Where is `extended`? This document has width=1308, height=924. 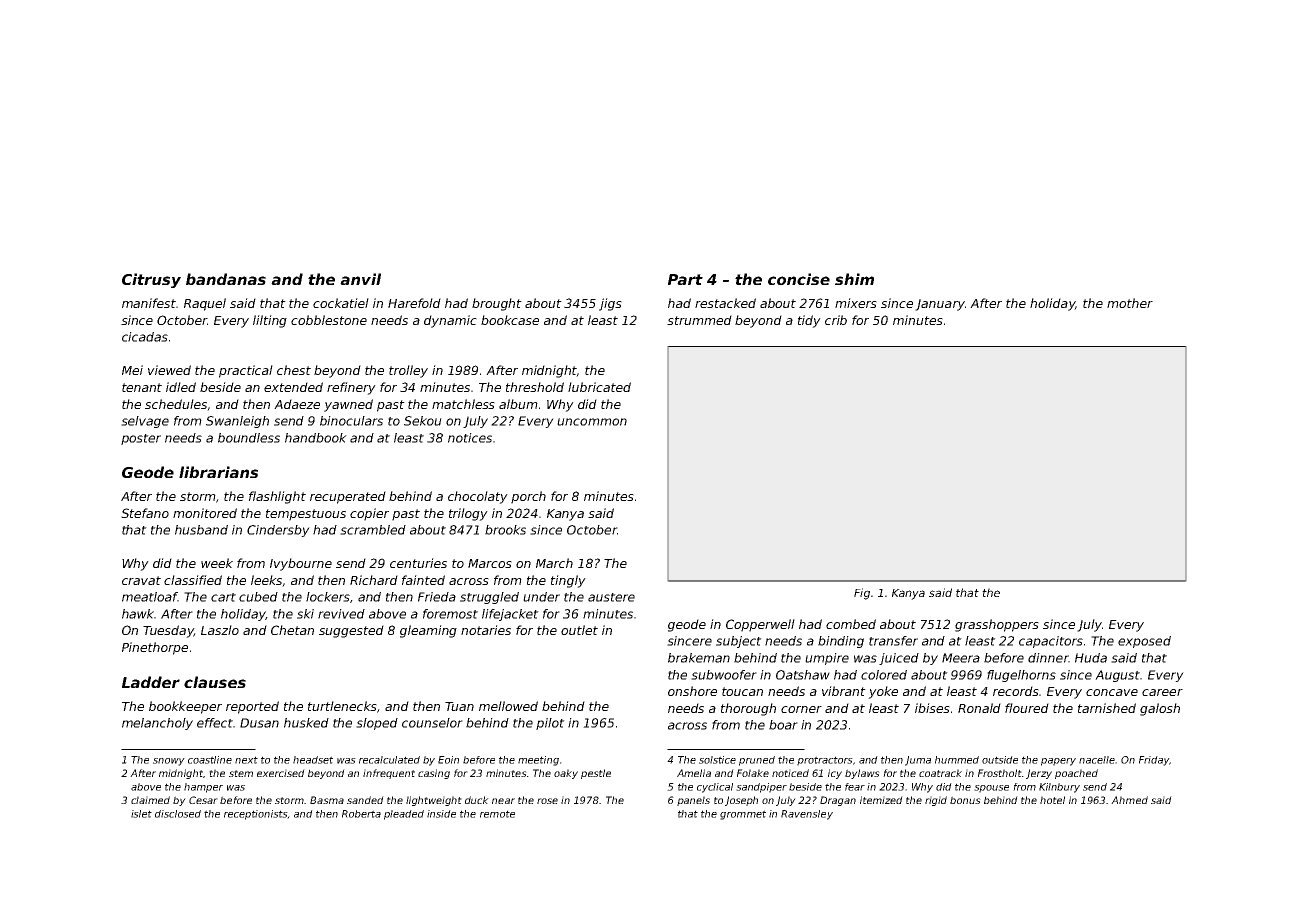 extended is located at coordinates (293, 387).
